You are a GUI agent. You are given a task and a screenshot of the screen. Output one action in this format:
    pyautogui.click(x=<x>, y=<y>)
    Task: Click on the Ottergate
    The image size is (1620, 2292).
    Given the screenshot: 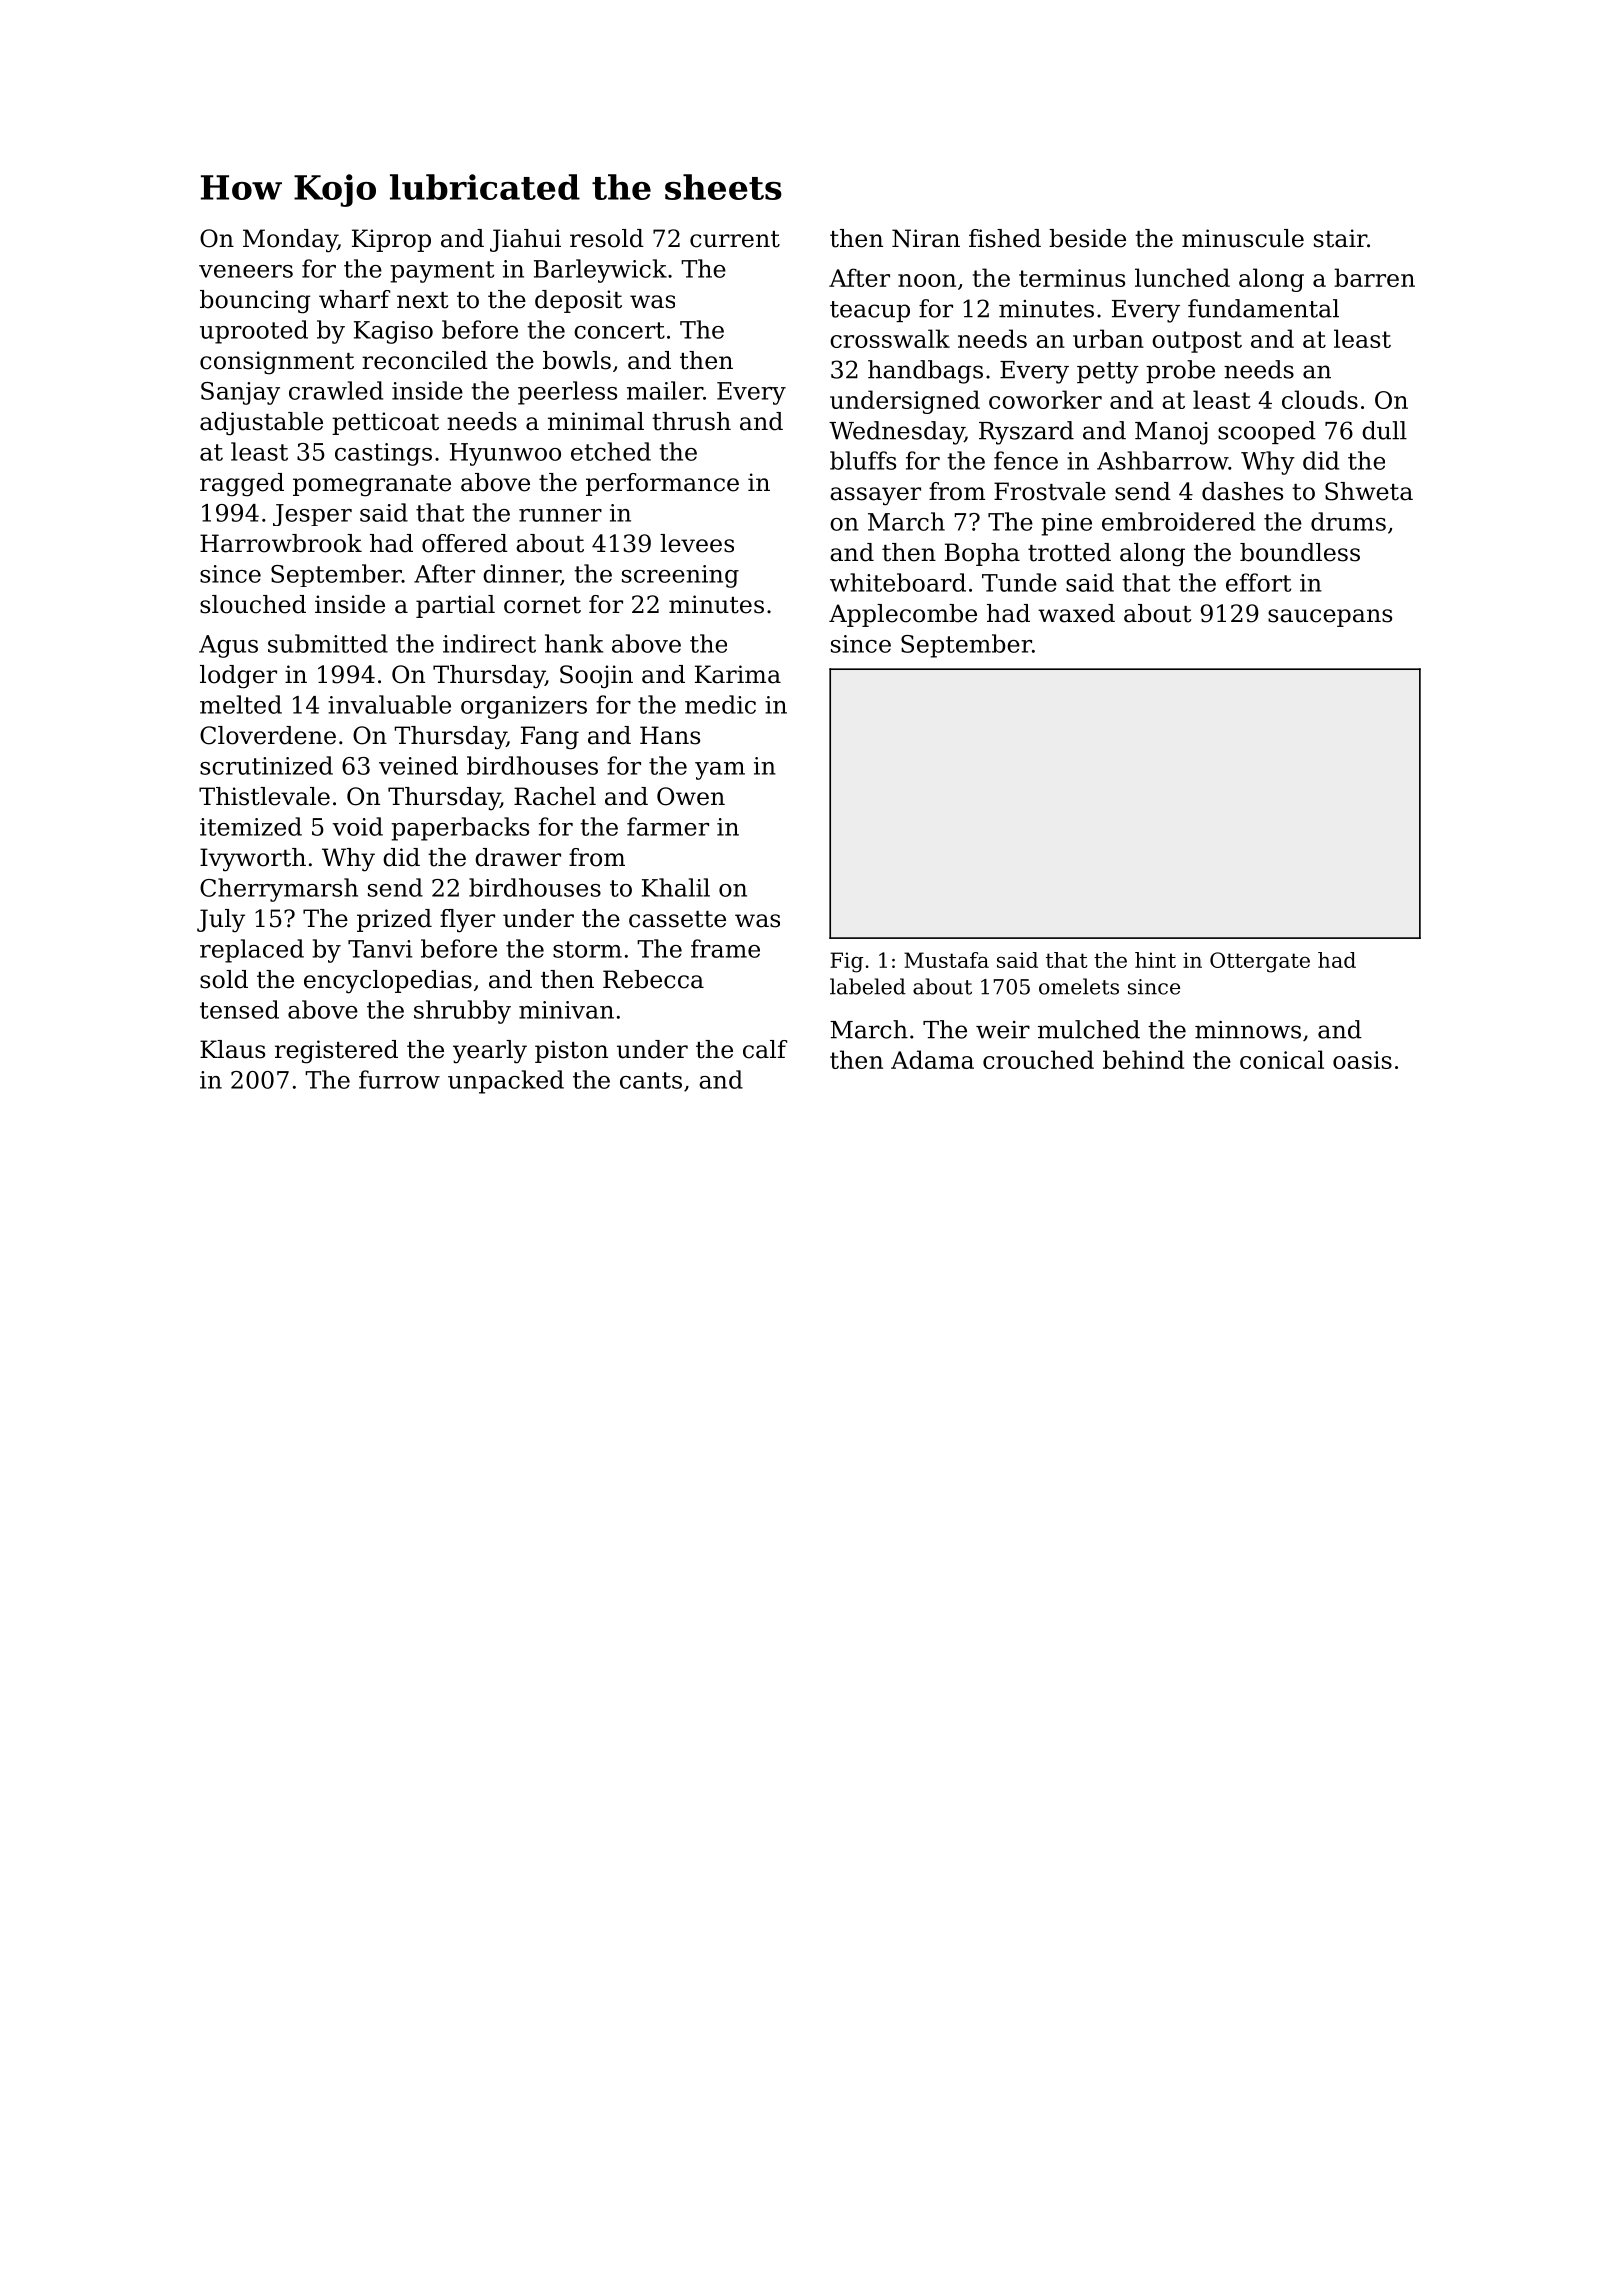 What is the action you would take?
    pyautogui.click(x=1260, y=962)
